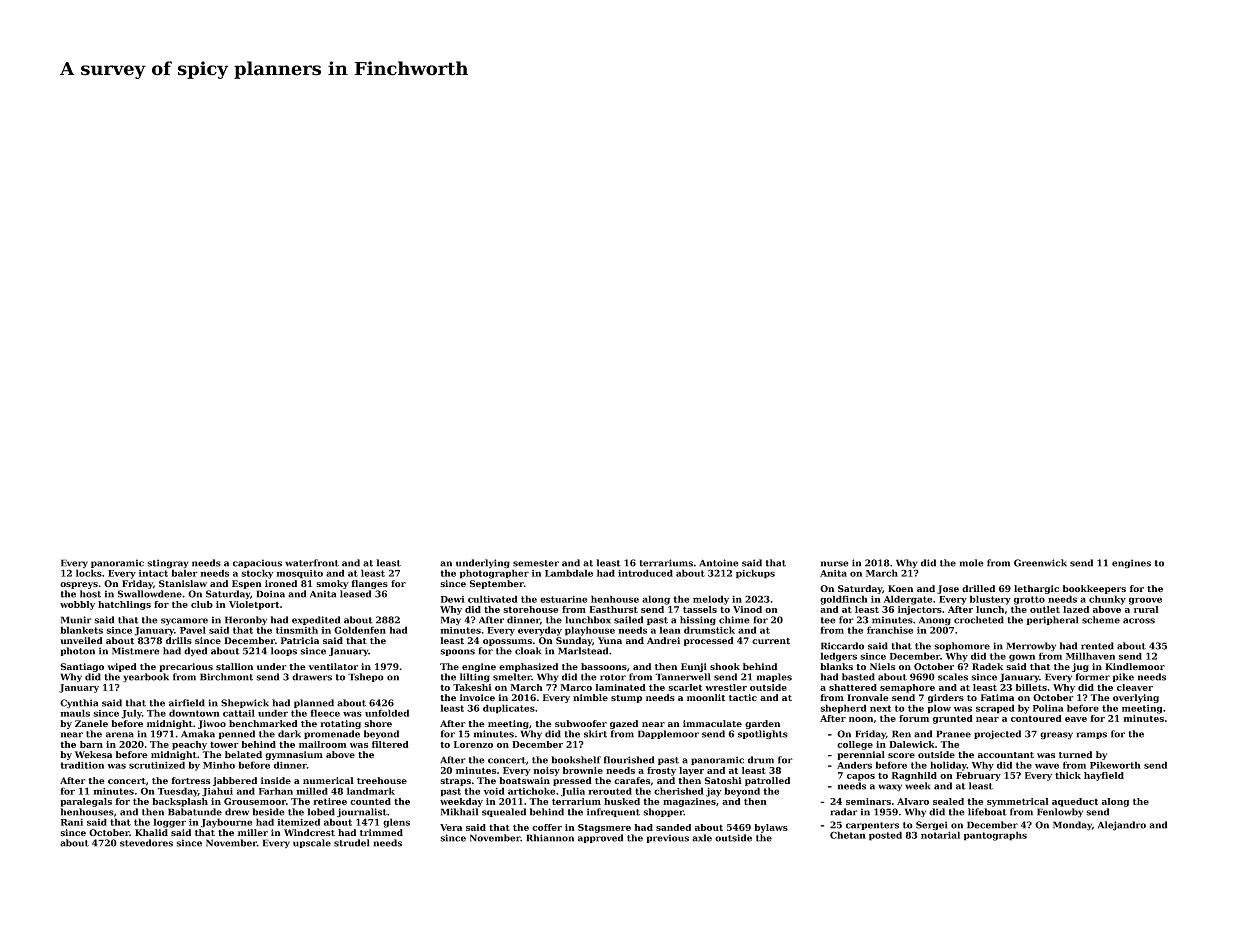 The height and width of the screenshot is (952, 1233). Describe the element at coordinates (890, 630) in the screenshot. I see `franchise` at that location.
